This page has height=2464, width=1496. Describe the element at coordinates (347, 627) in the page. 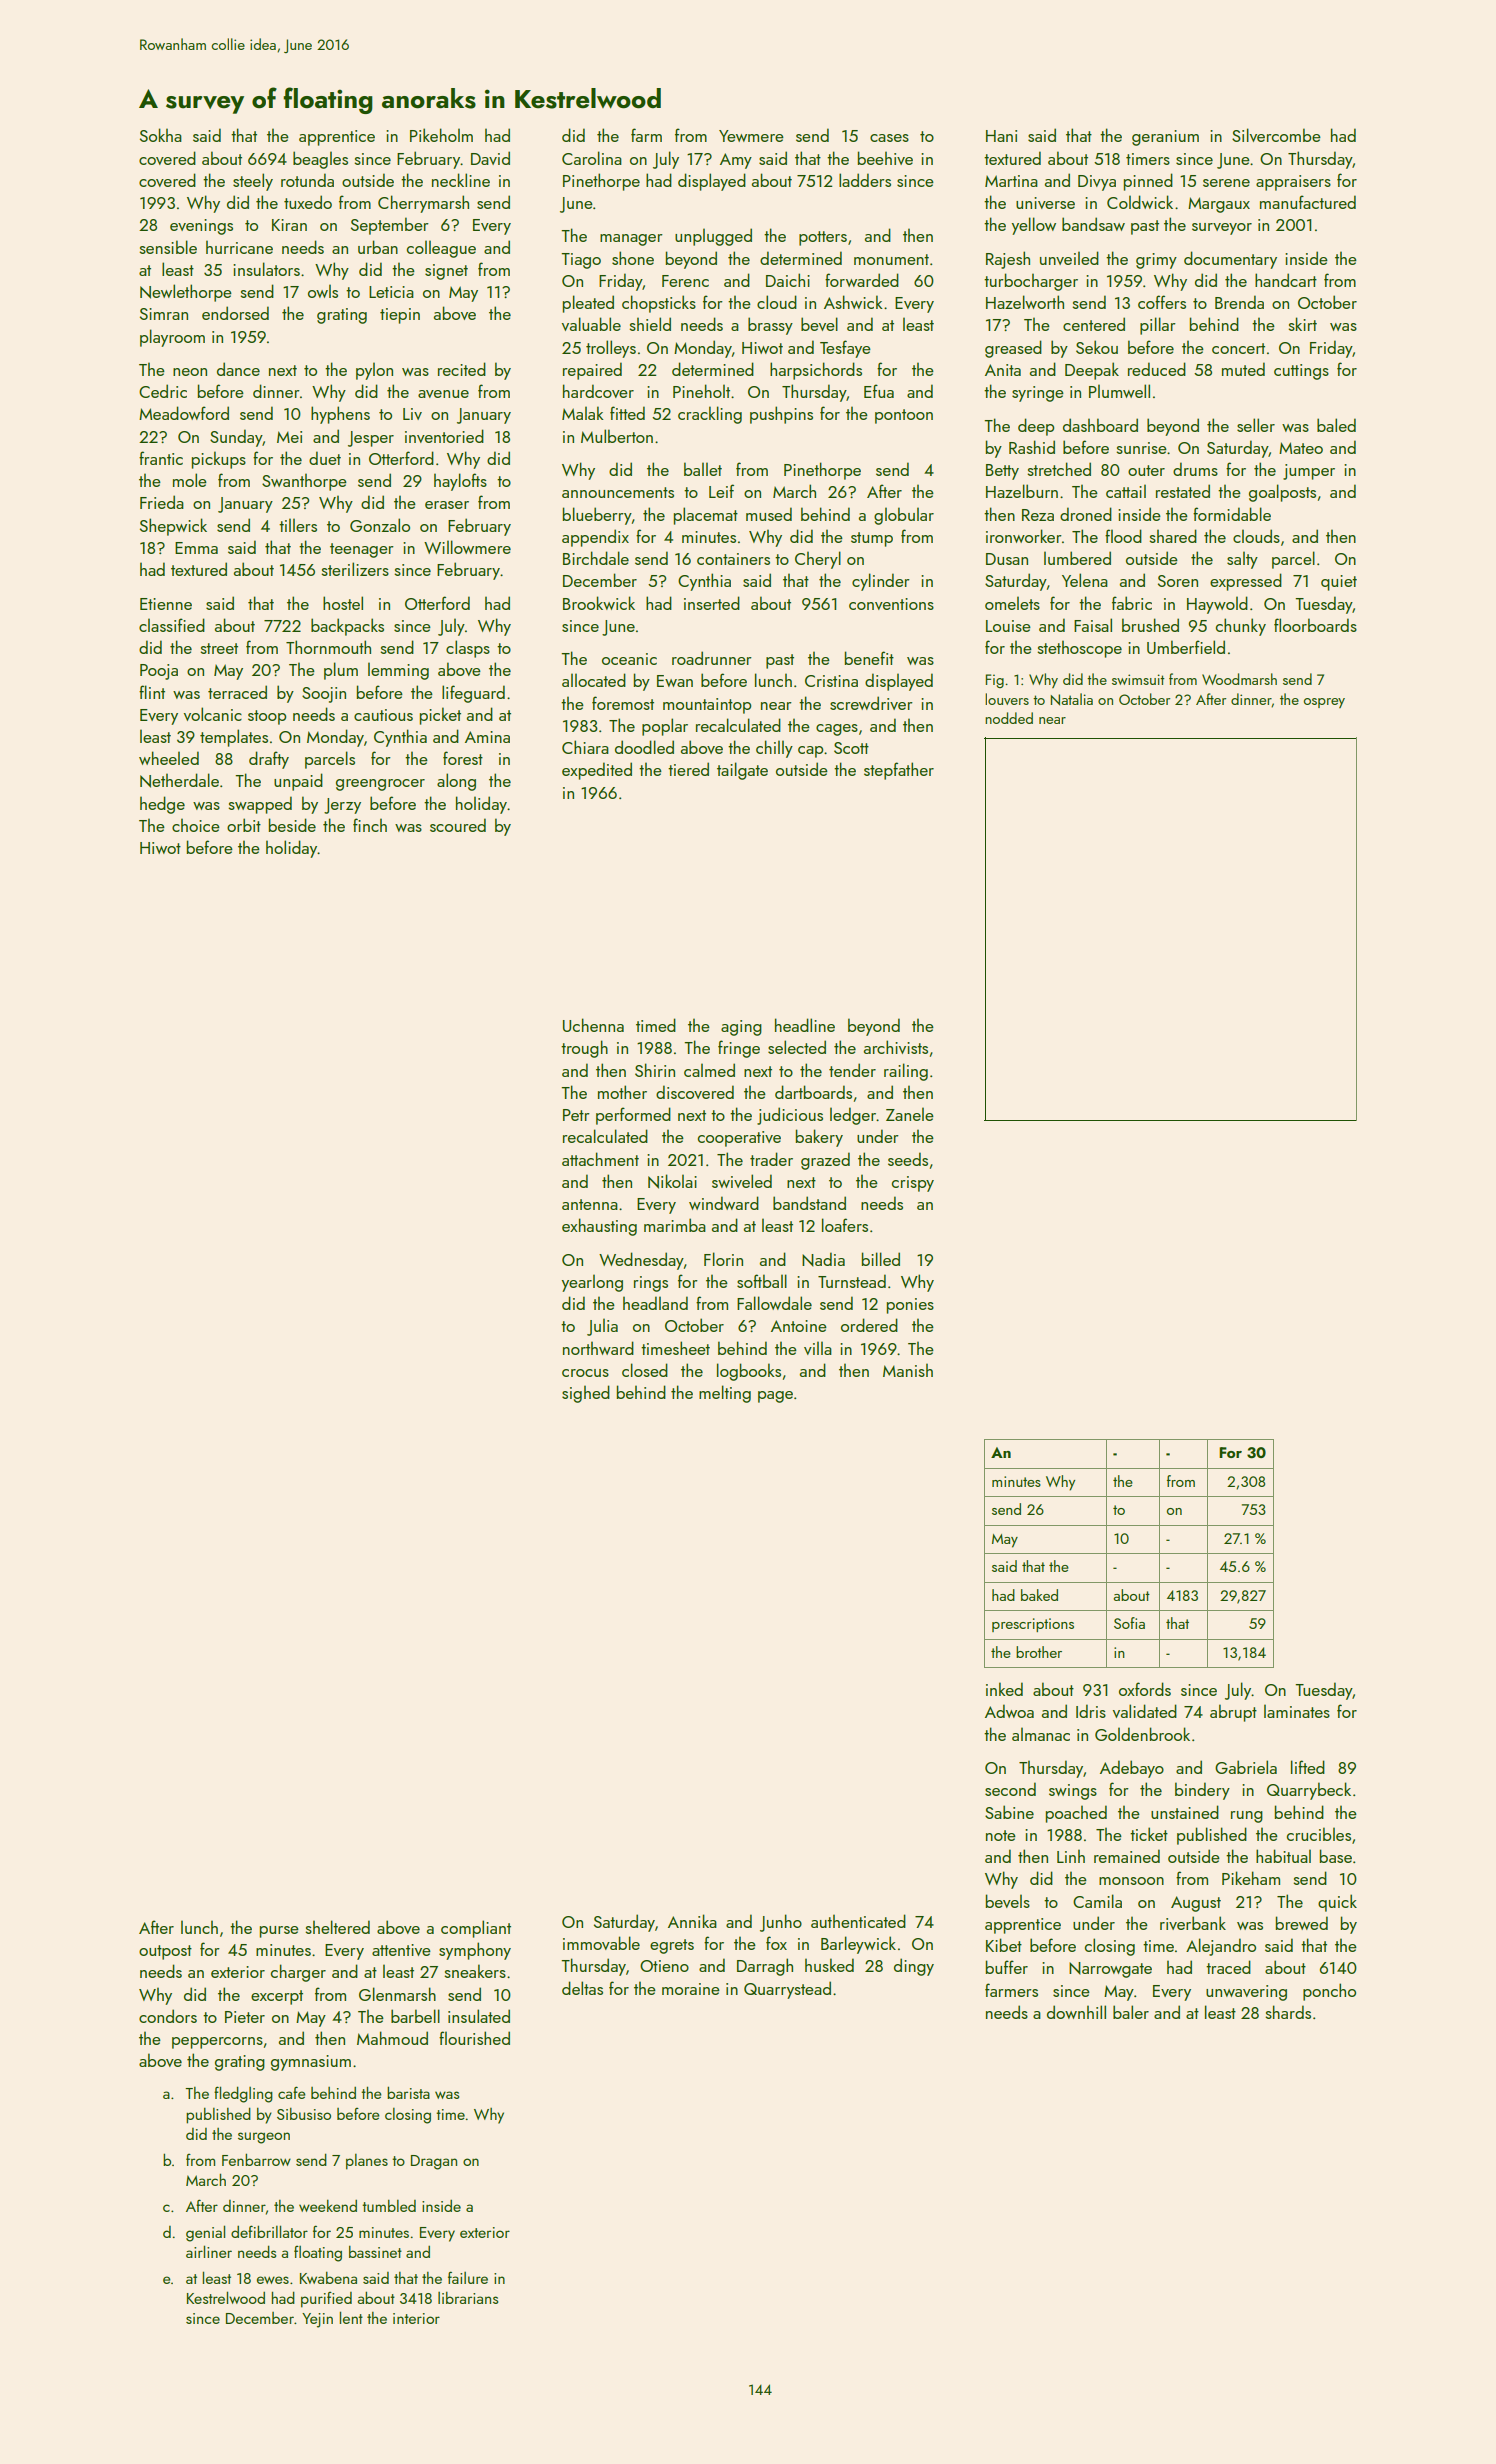

I see `backpacks` at that location.
